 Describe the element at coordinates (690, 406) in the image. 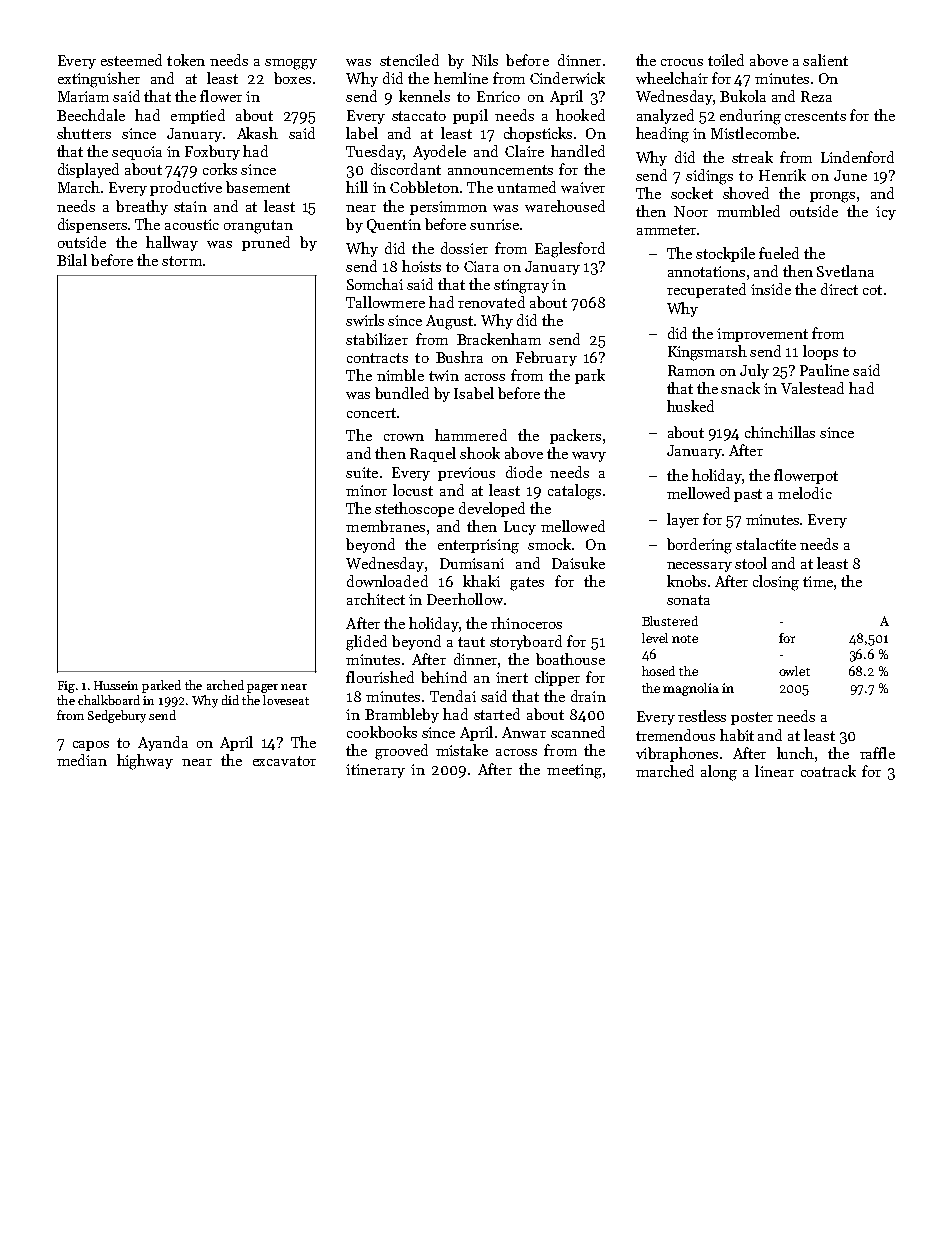

I see `husked` at that location.
